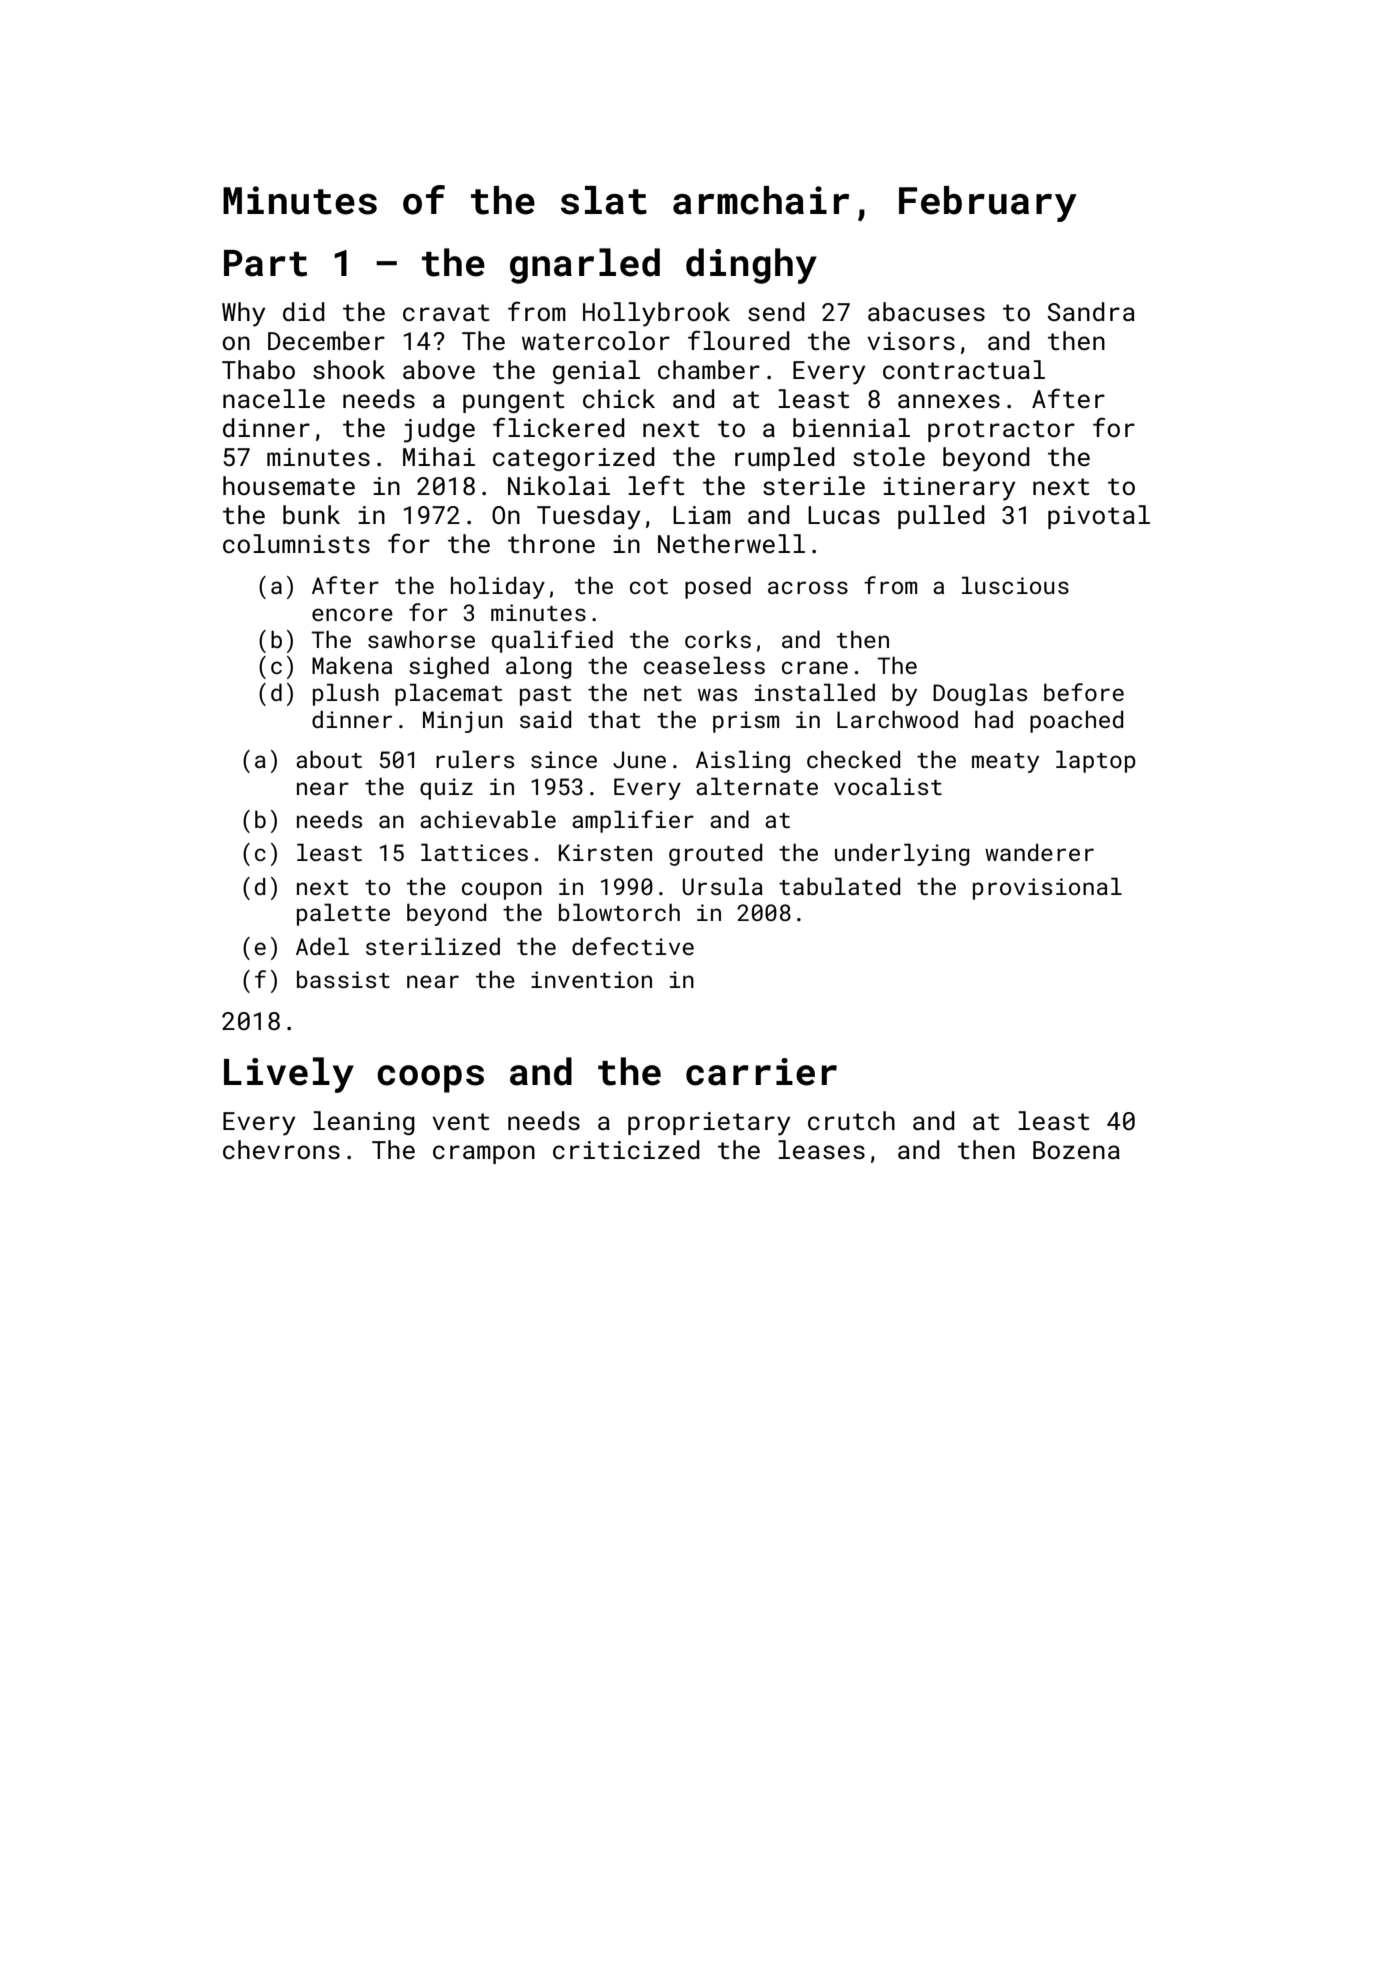 Image resolution: width=1386 pixels, height=1969 pixels. What do you see at coordinates (265, 263) in the screenshot?
I see `Part` at bounding box center [265, 263].
